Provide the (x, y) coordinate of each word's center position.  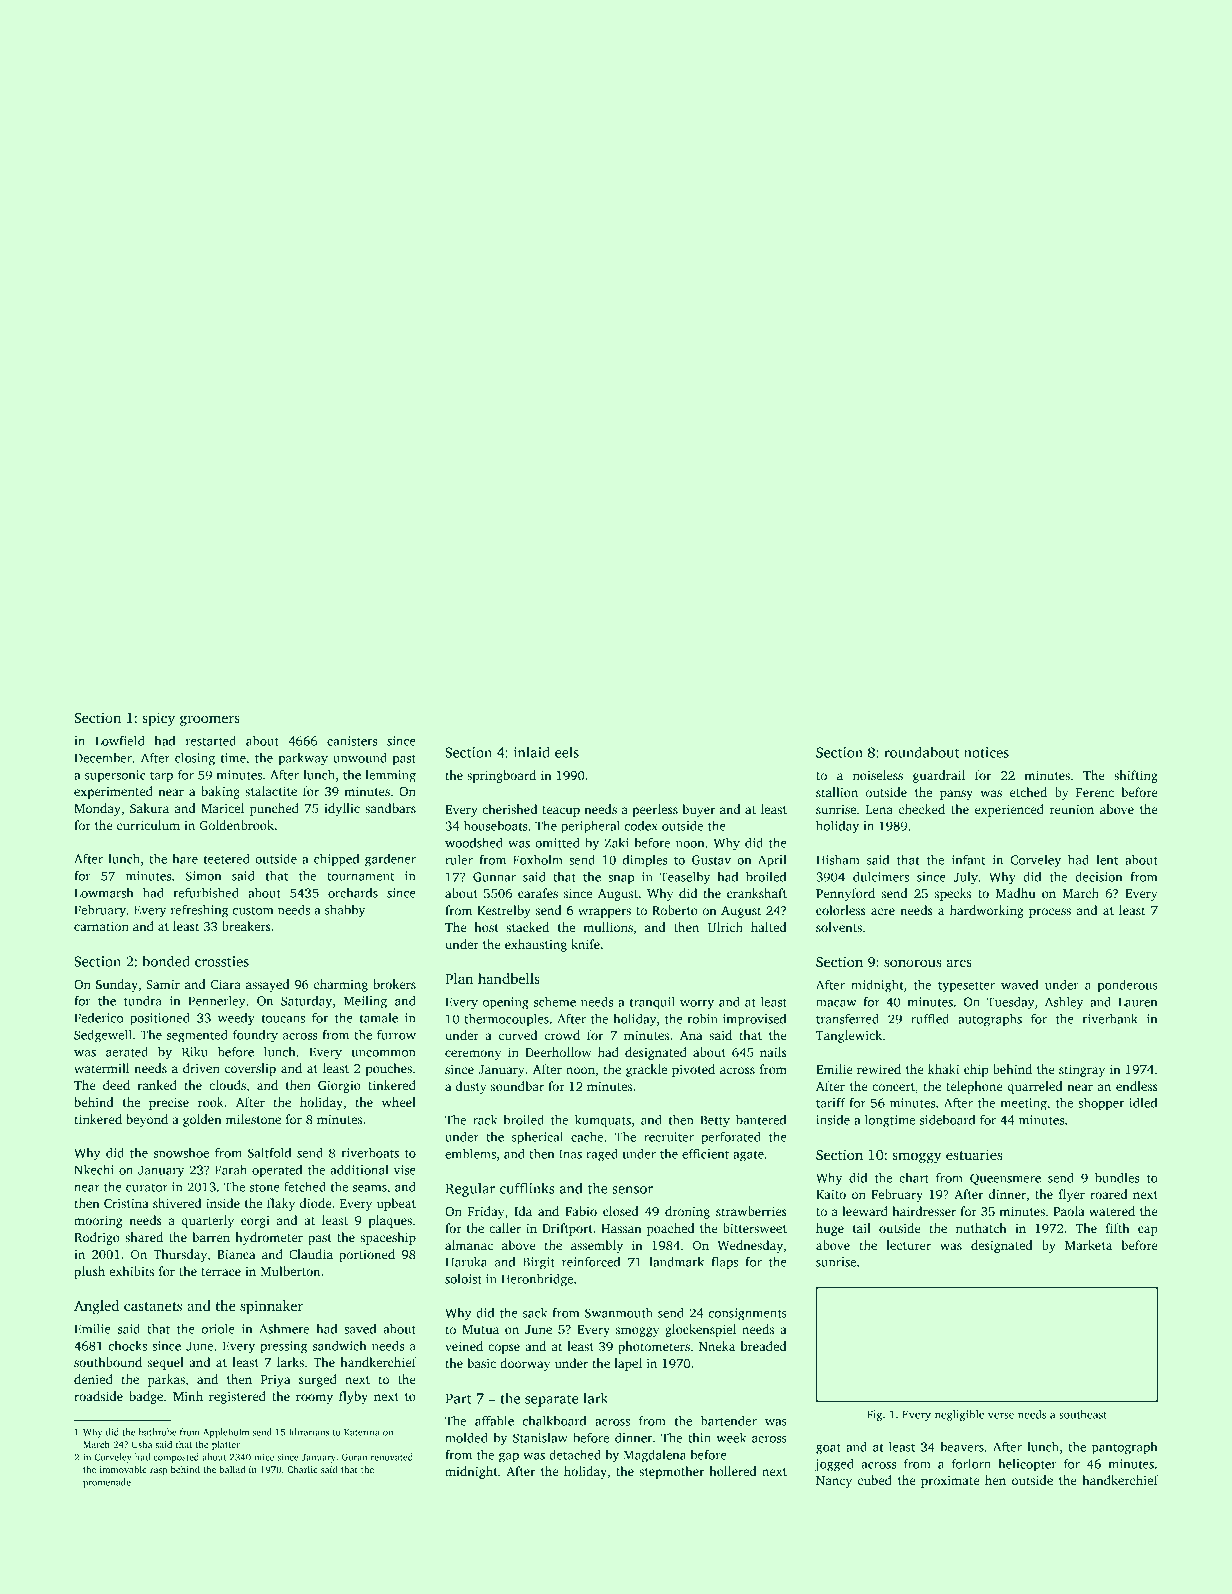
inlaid (532, 752)
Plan (459, 978)
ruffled (930, 1019)
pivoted (693, 1070)
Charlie (302, 1469)
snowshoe (181, 1153)
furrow (396, 1035)
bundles (1117, 1178)
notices (986, 752)
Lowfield (120, 741)
